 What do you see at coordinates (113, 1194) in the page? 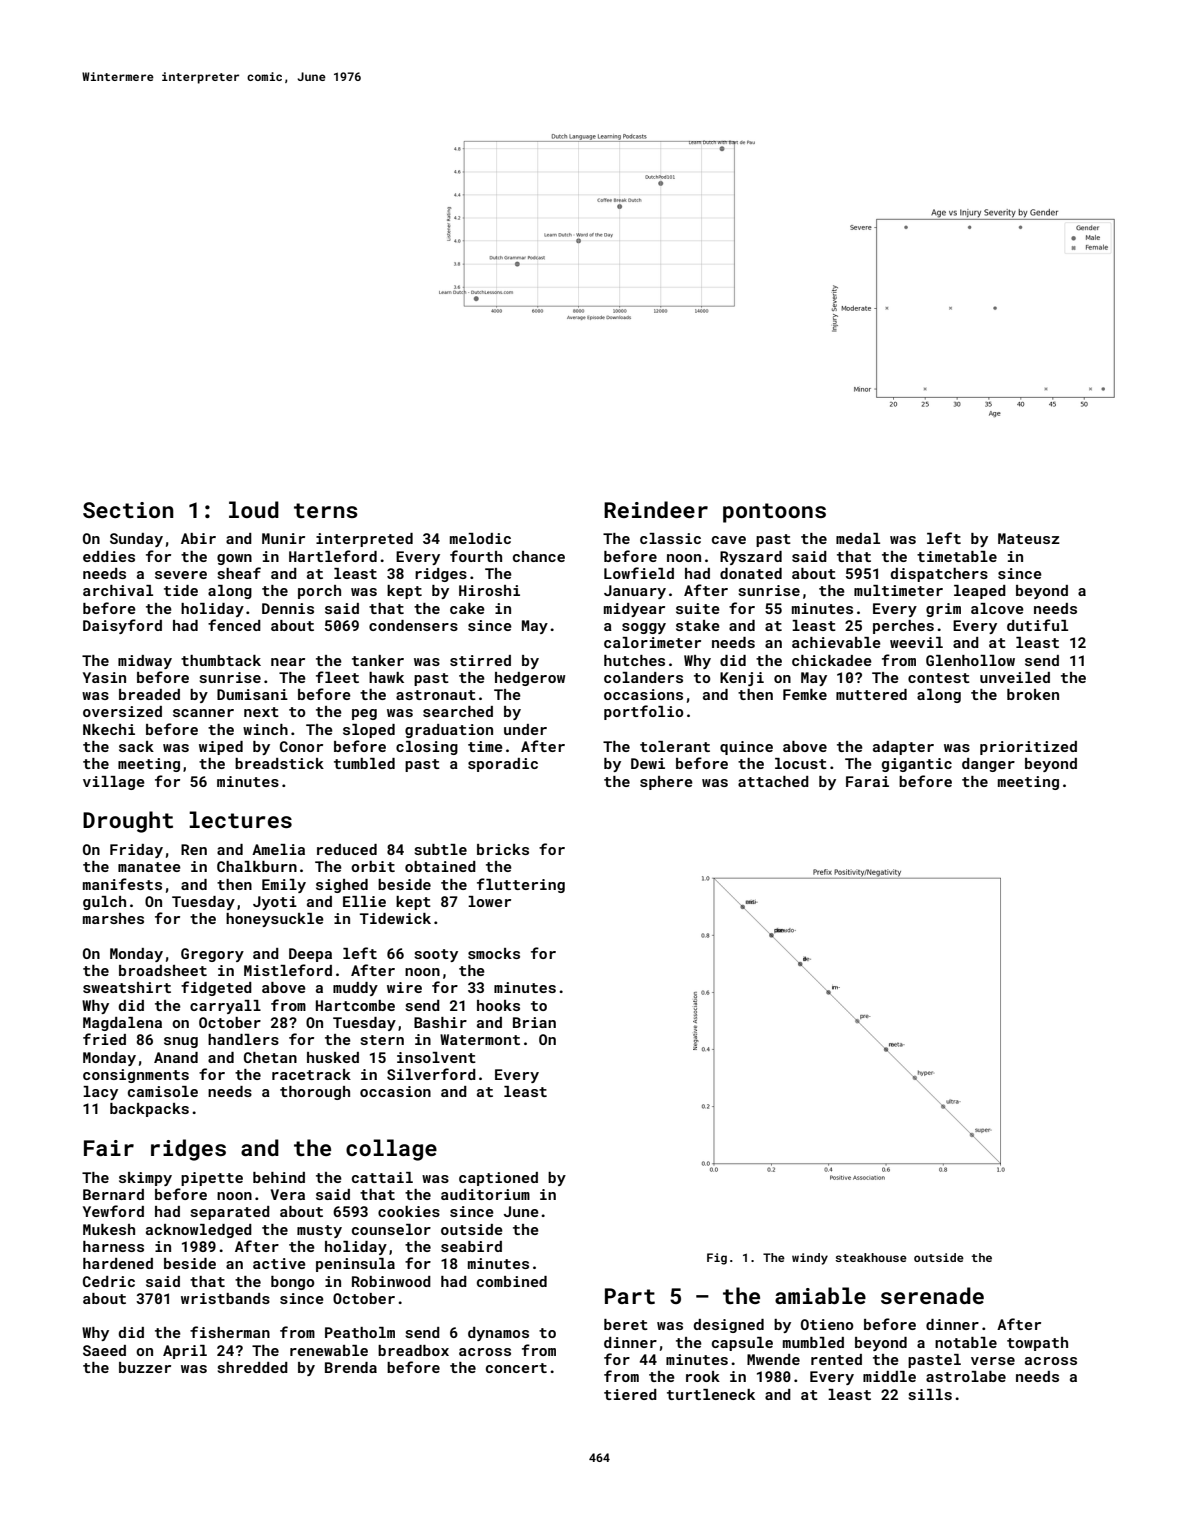
I see `Bernard` at bounding box center [113, 1194].
